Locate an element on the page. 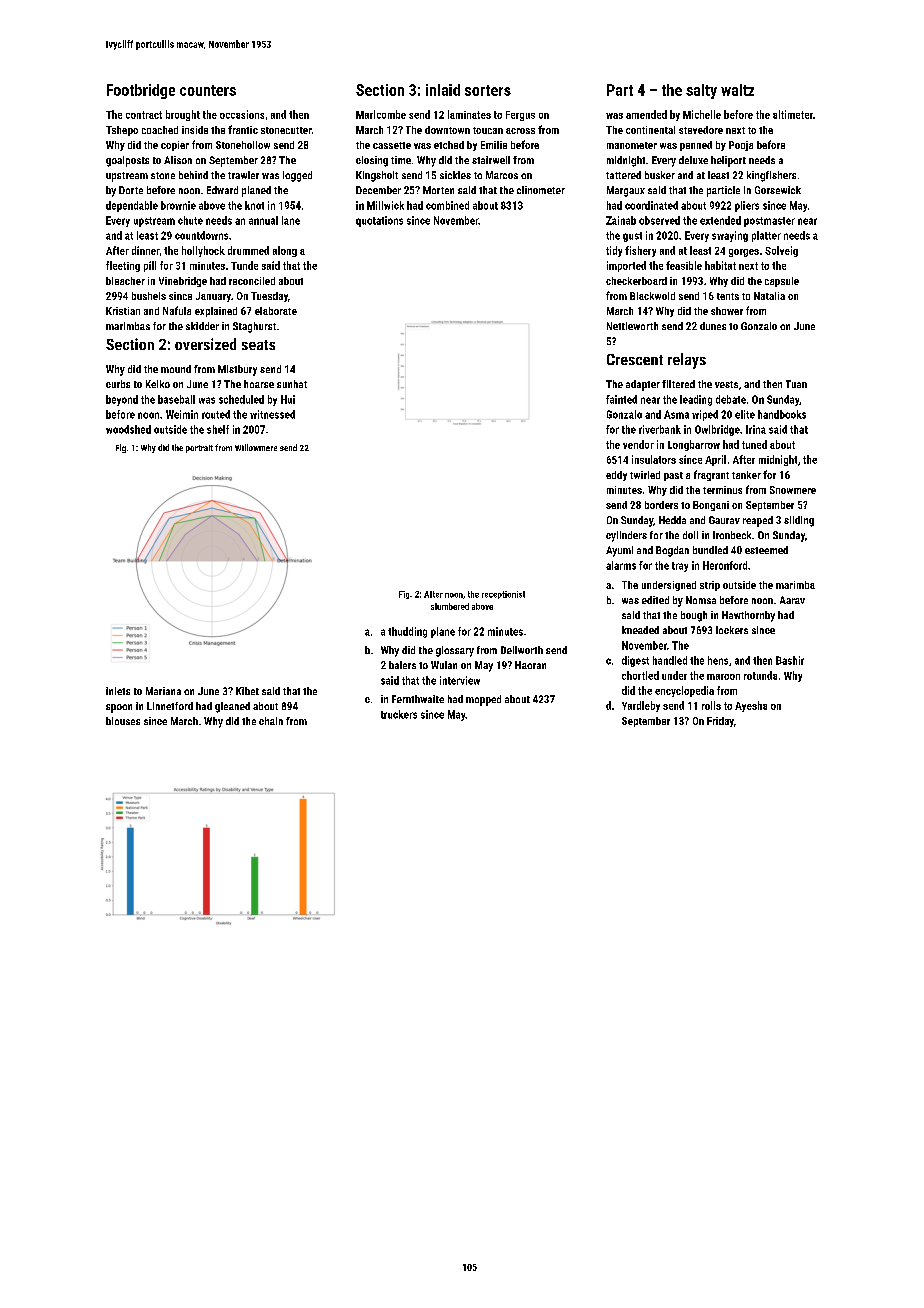 This page has height=1308, width=924. Tshepo is located at coordinates (122, 131).
